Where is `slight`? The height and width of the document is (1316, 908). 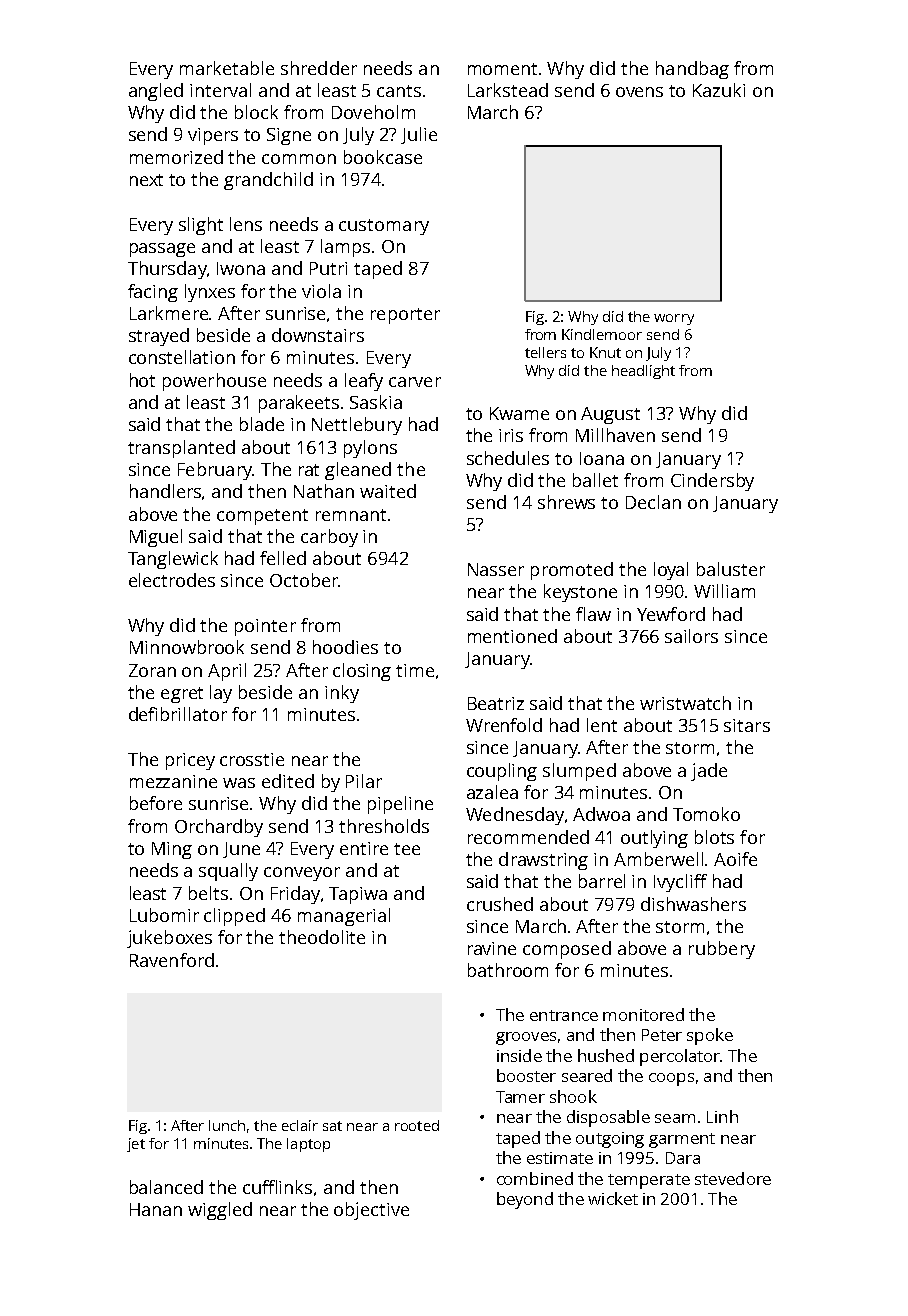 slight is located at coordinates (201, 226).
